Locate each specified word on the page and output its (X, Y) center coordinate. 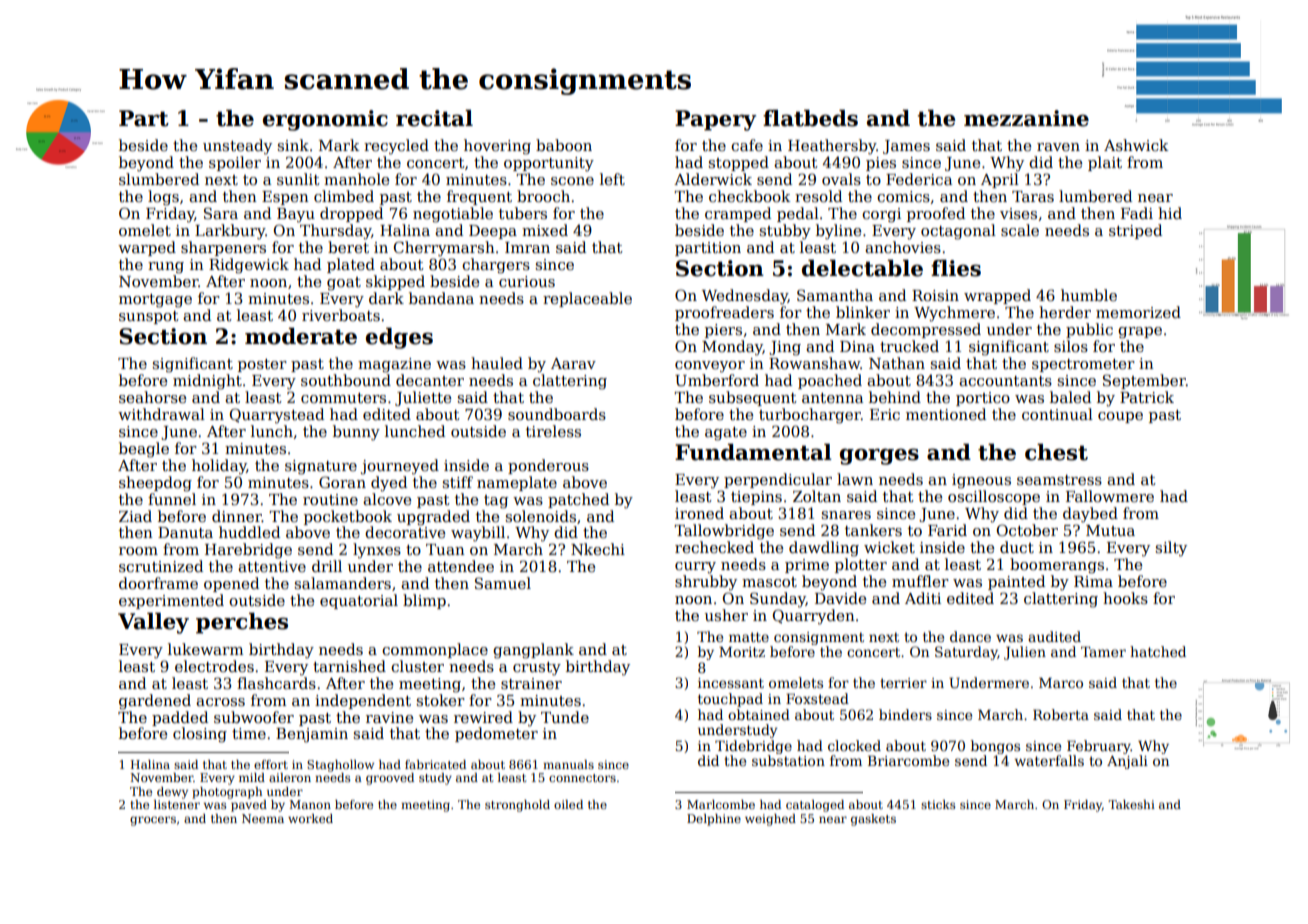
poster (262, 365)
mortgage (155, 301)
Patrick (1147, 397)
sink (293, 145)
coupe (1120, 417)
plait (1105, 163)
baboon (564, 145)
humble (1089, 295)
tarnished (349, 666)
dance (970, 636)
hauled (497, 363)
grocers (153, 821)
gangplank (533, 651)
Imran (527, 247)
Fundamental (753, 452)
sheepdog (155, 484)
